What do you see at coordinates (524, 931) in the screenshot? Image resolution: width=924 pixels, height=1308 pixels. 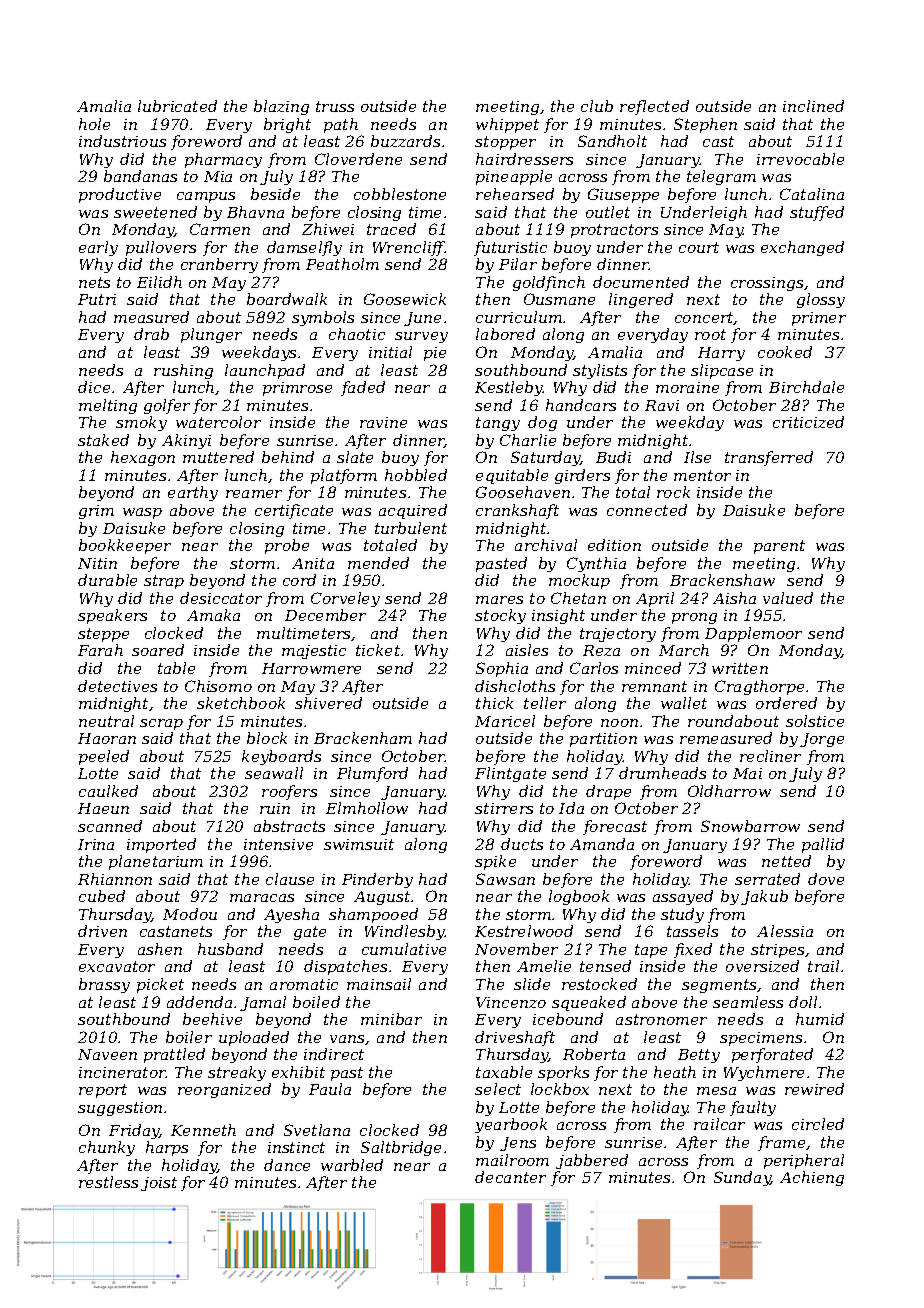 I see `Kestrelwood` at bounding box center [524, 931].
